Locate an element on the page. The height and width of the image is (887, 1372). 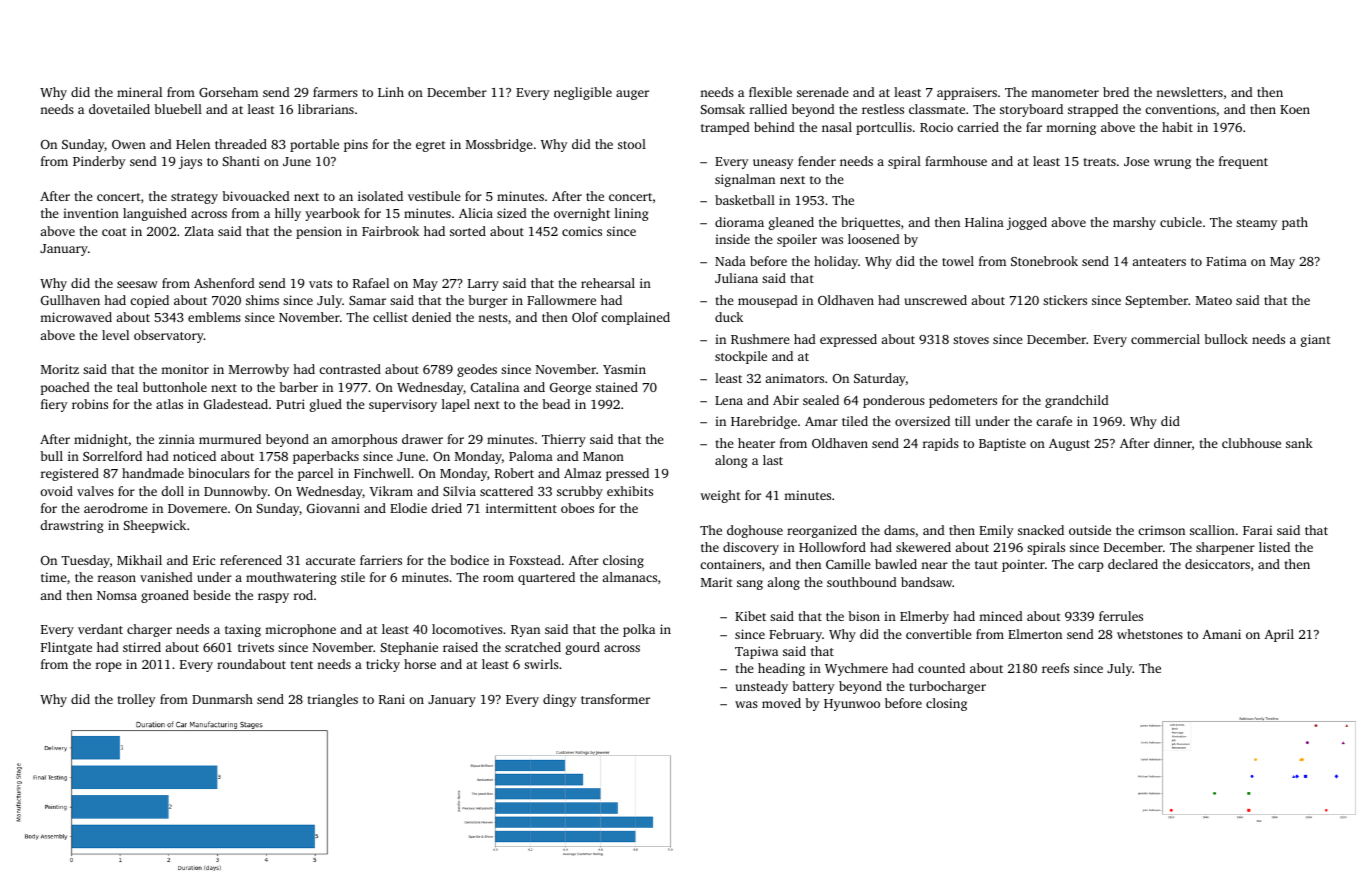
Farai is located at coordinates (1257, 530).
